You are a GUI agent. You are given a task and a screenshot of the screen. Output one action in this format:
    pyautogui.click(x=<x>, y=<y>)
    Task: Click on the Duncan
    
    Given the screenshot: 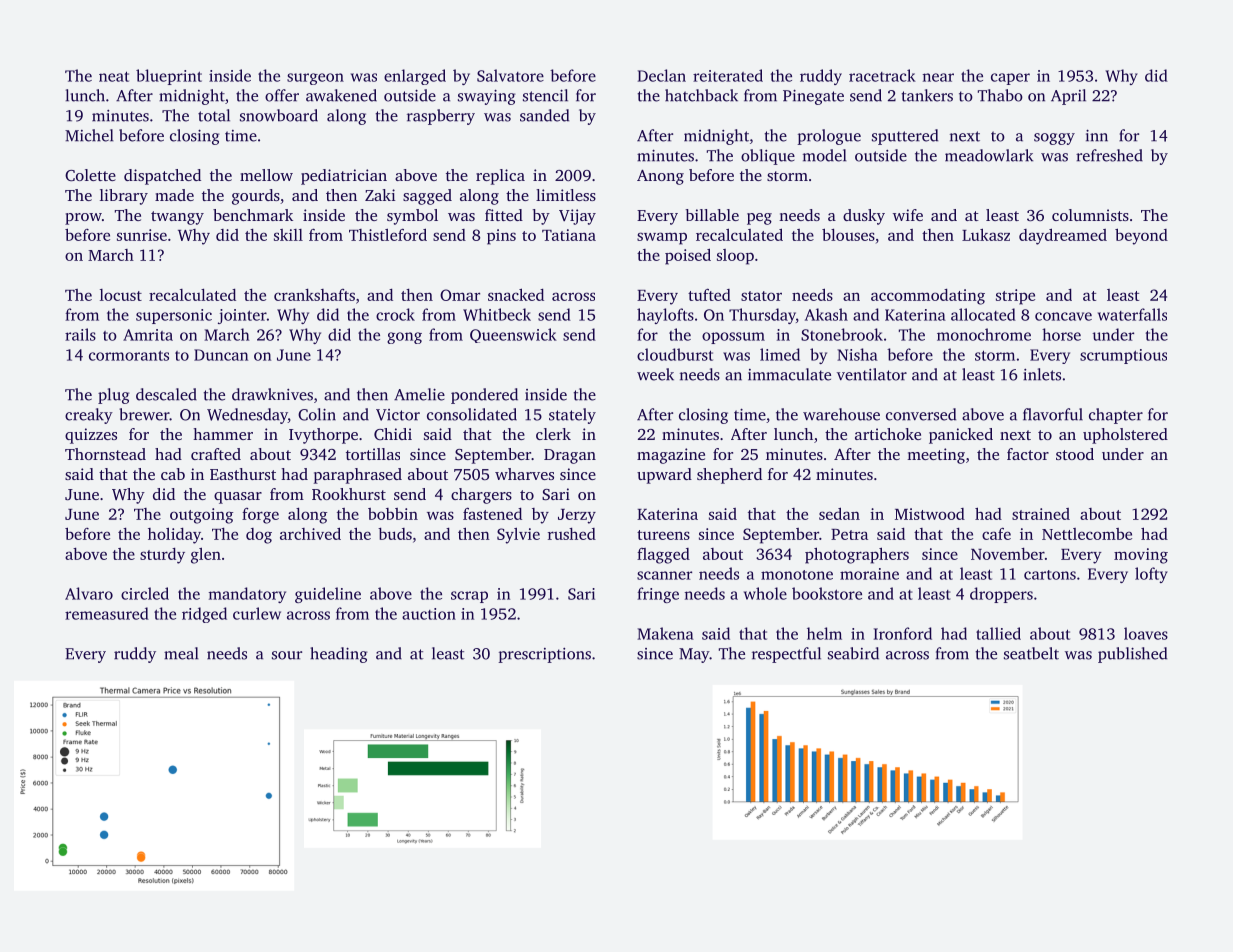 What is the action you would take?
    pyautogui.click(x=221, y=355)
